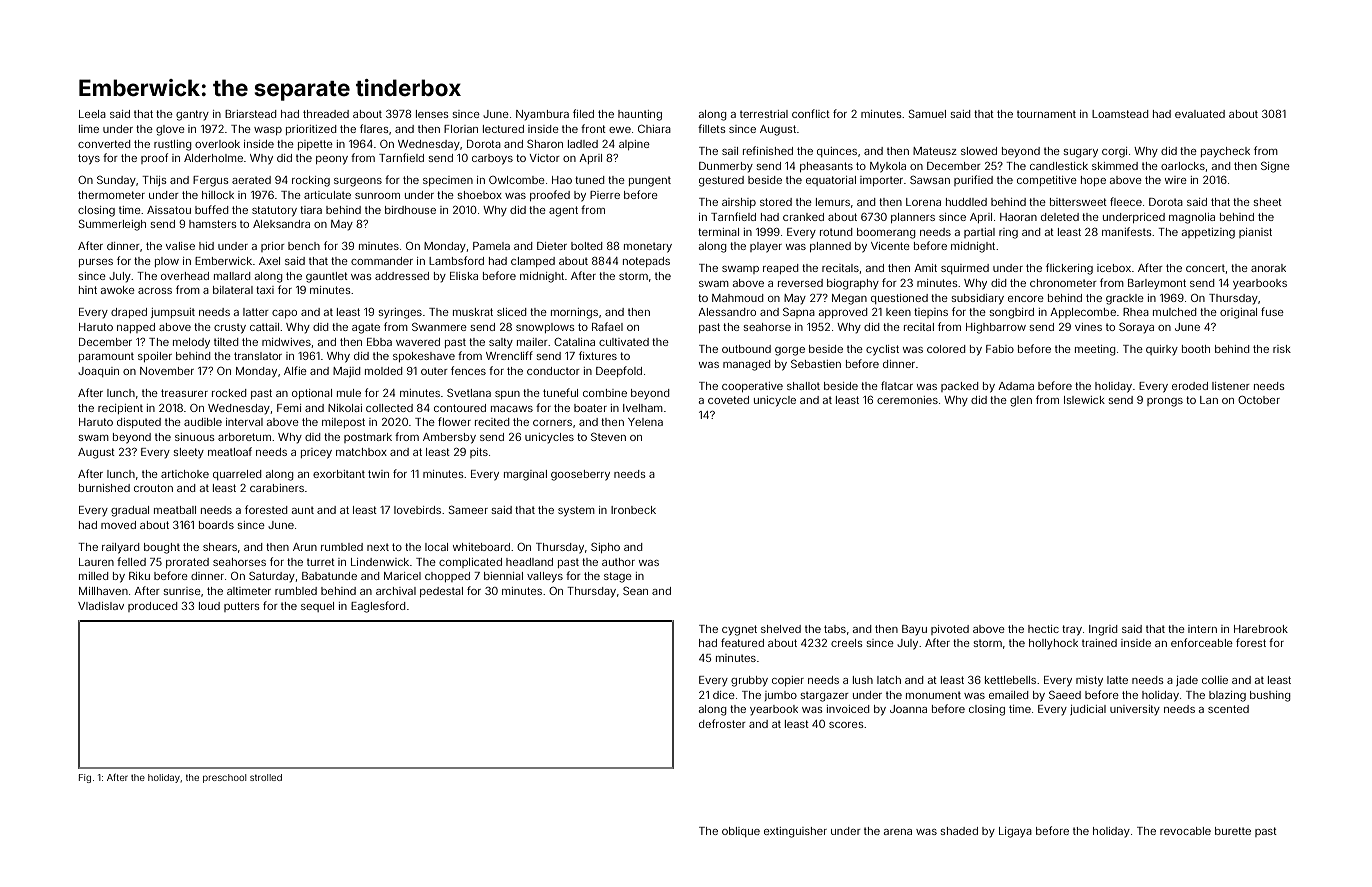  Describe the element at coordinates (790, 351) in the screenshot. I see `gorge` at that location.
